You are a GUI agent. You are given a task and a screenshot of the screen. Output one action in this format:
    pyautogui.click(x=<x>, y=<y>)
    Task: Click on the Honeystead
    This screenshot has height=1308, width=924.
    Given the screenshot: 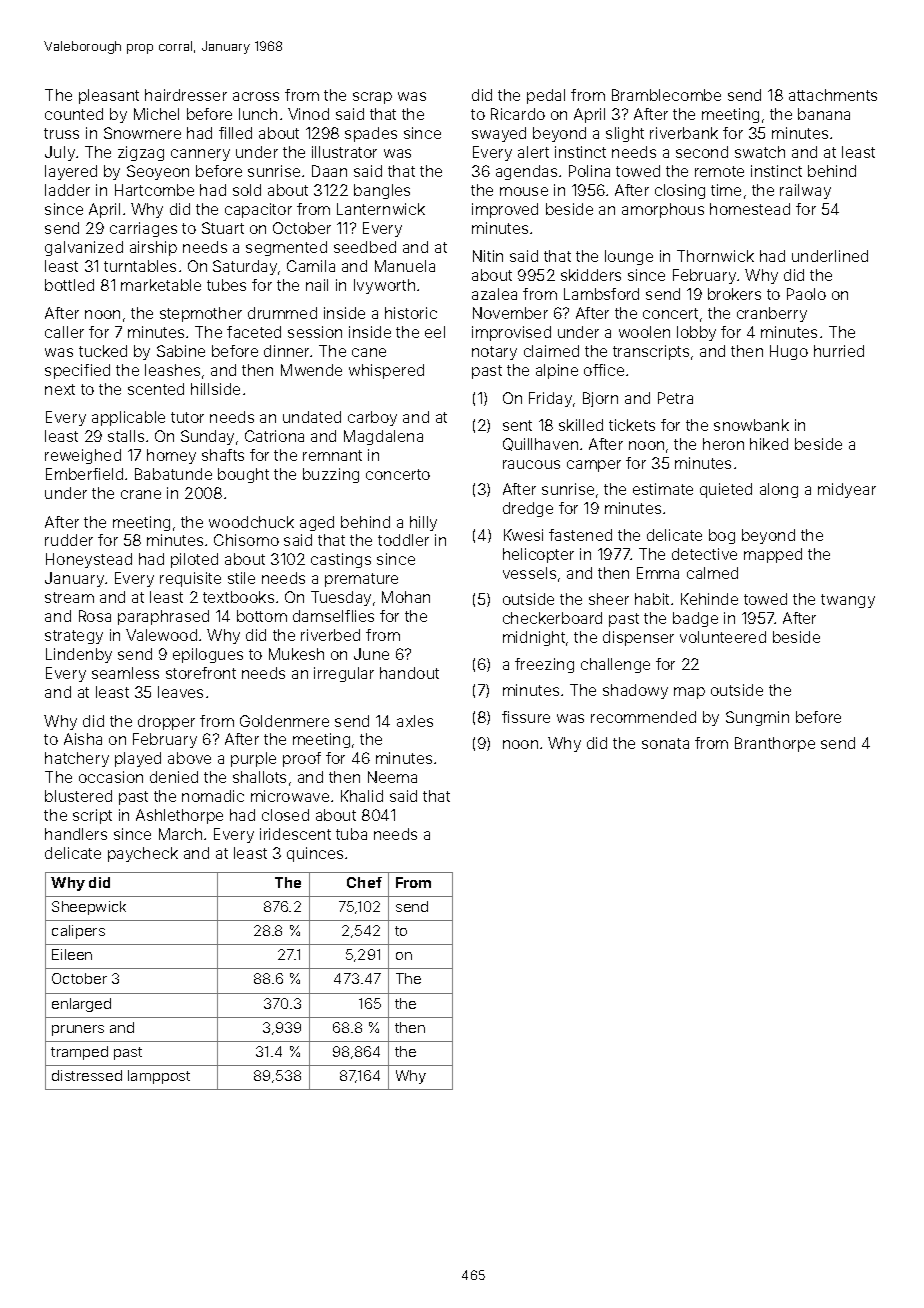 What is the action you would take?
    pyautogui.click(x=89, y=560)
